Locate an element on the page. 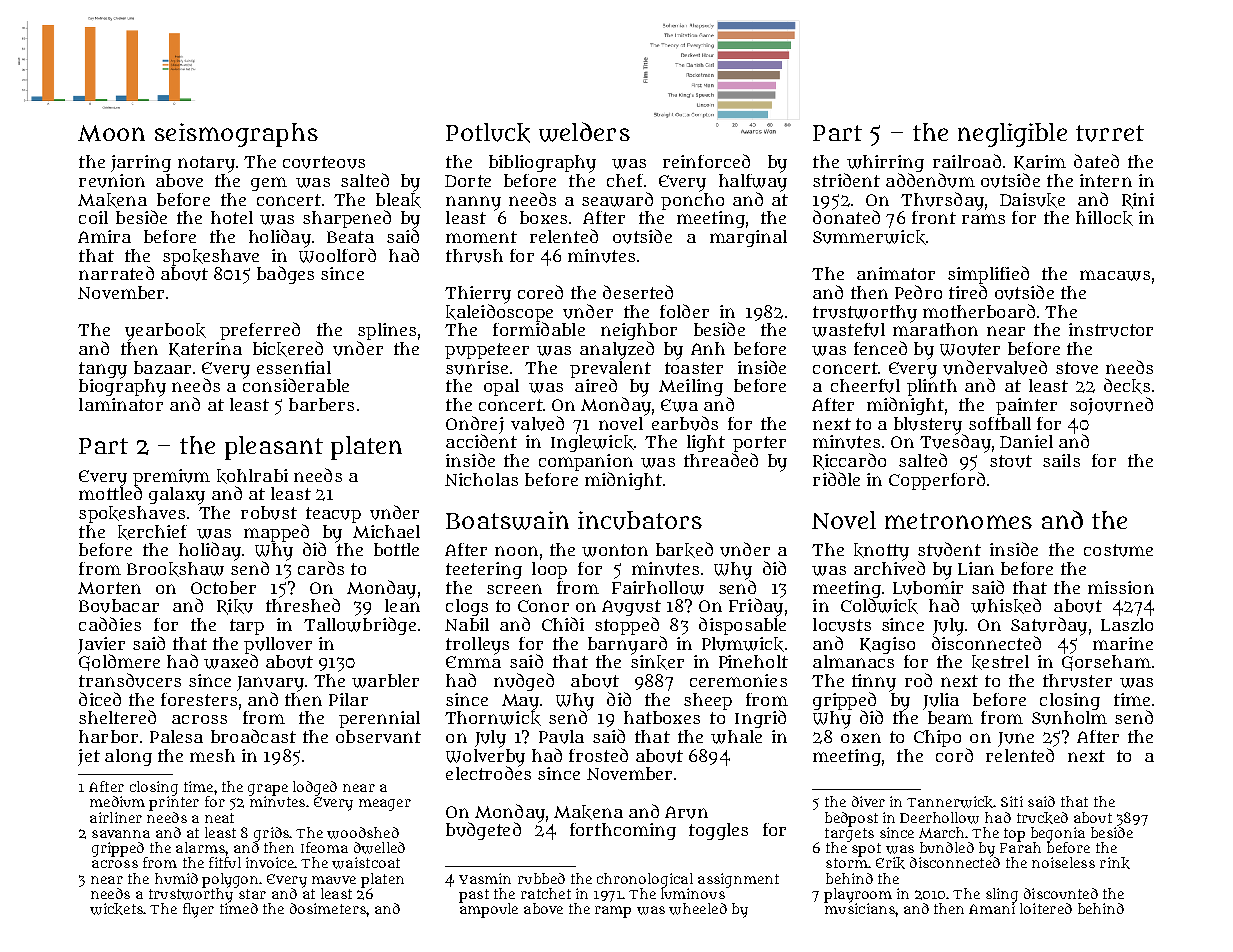 Image resolution: width=1233 pixels, height=952 pixels. musicians is located at coordinates (860, 908).
